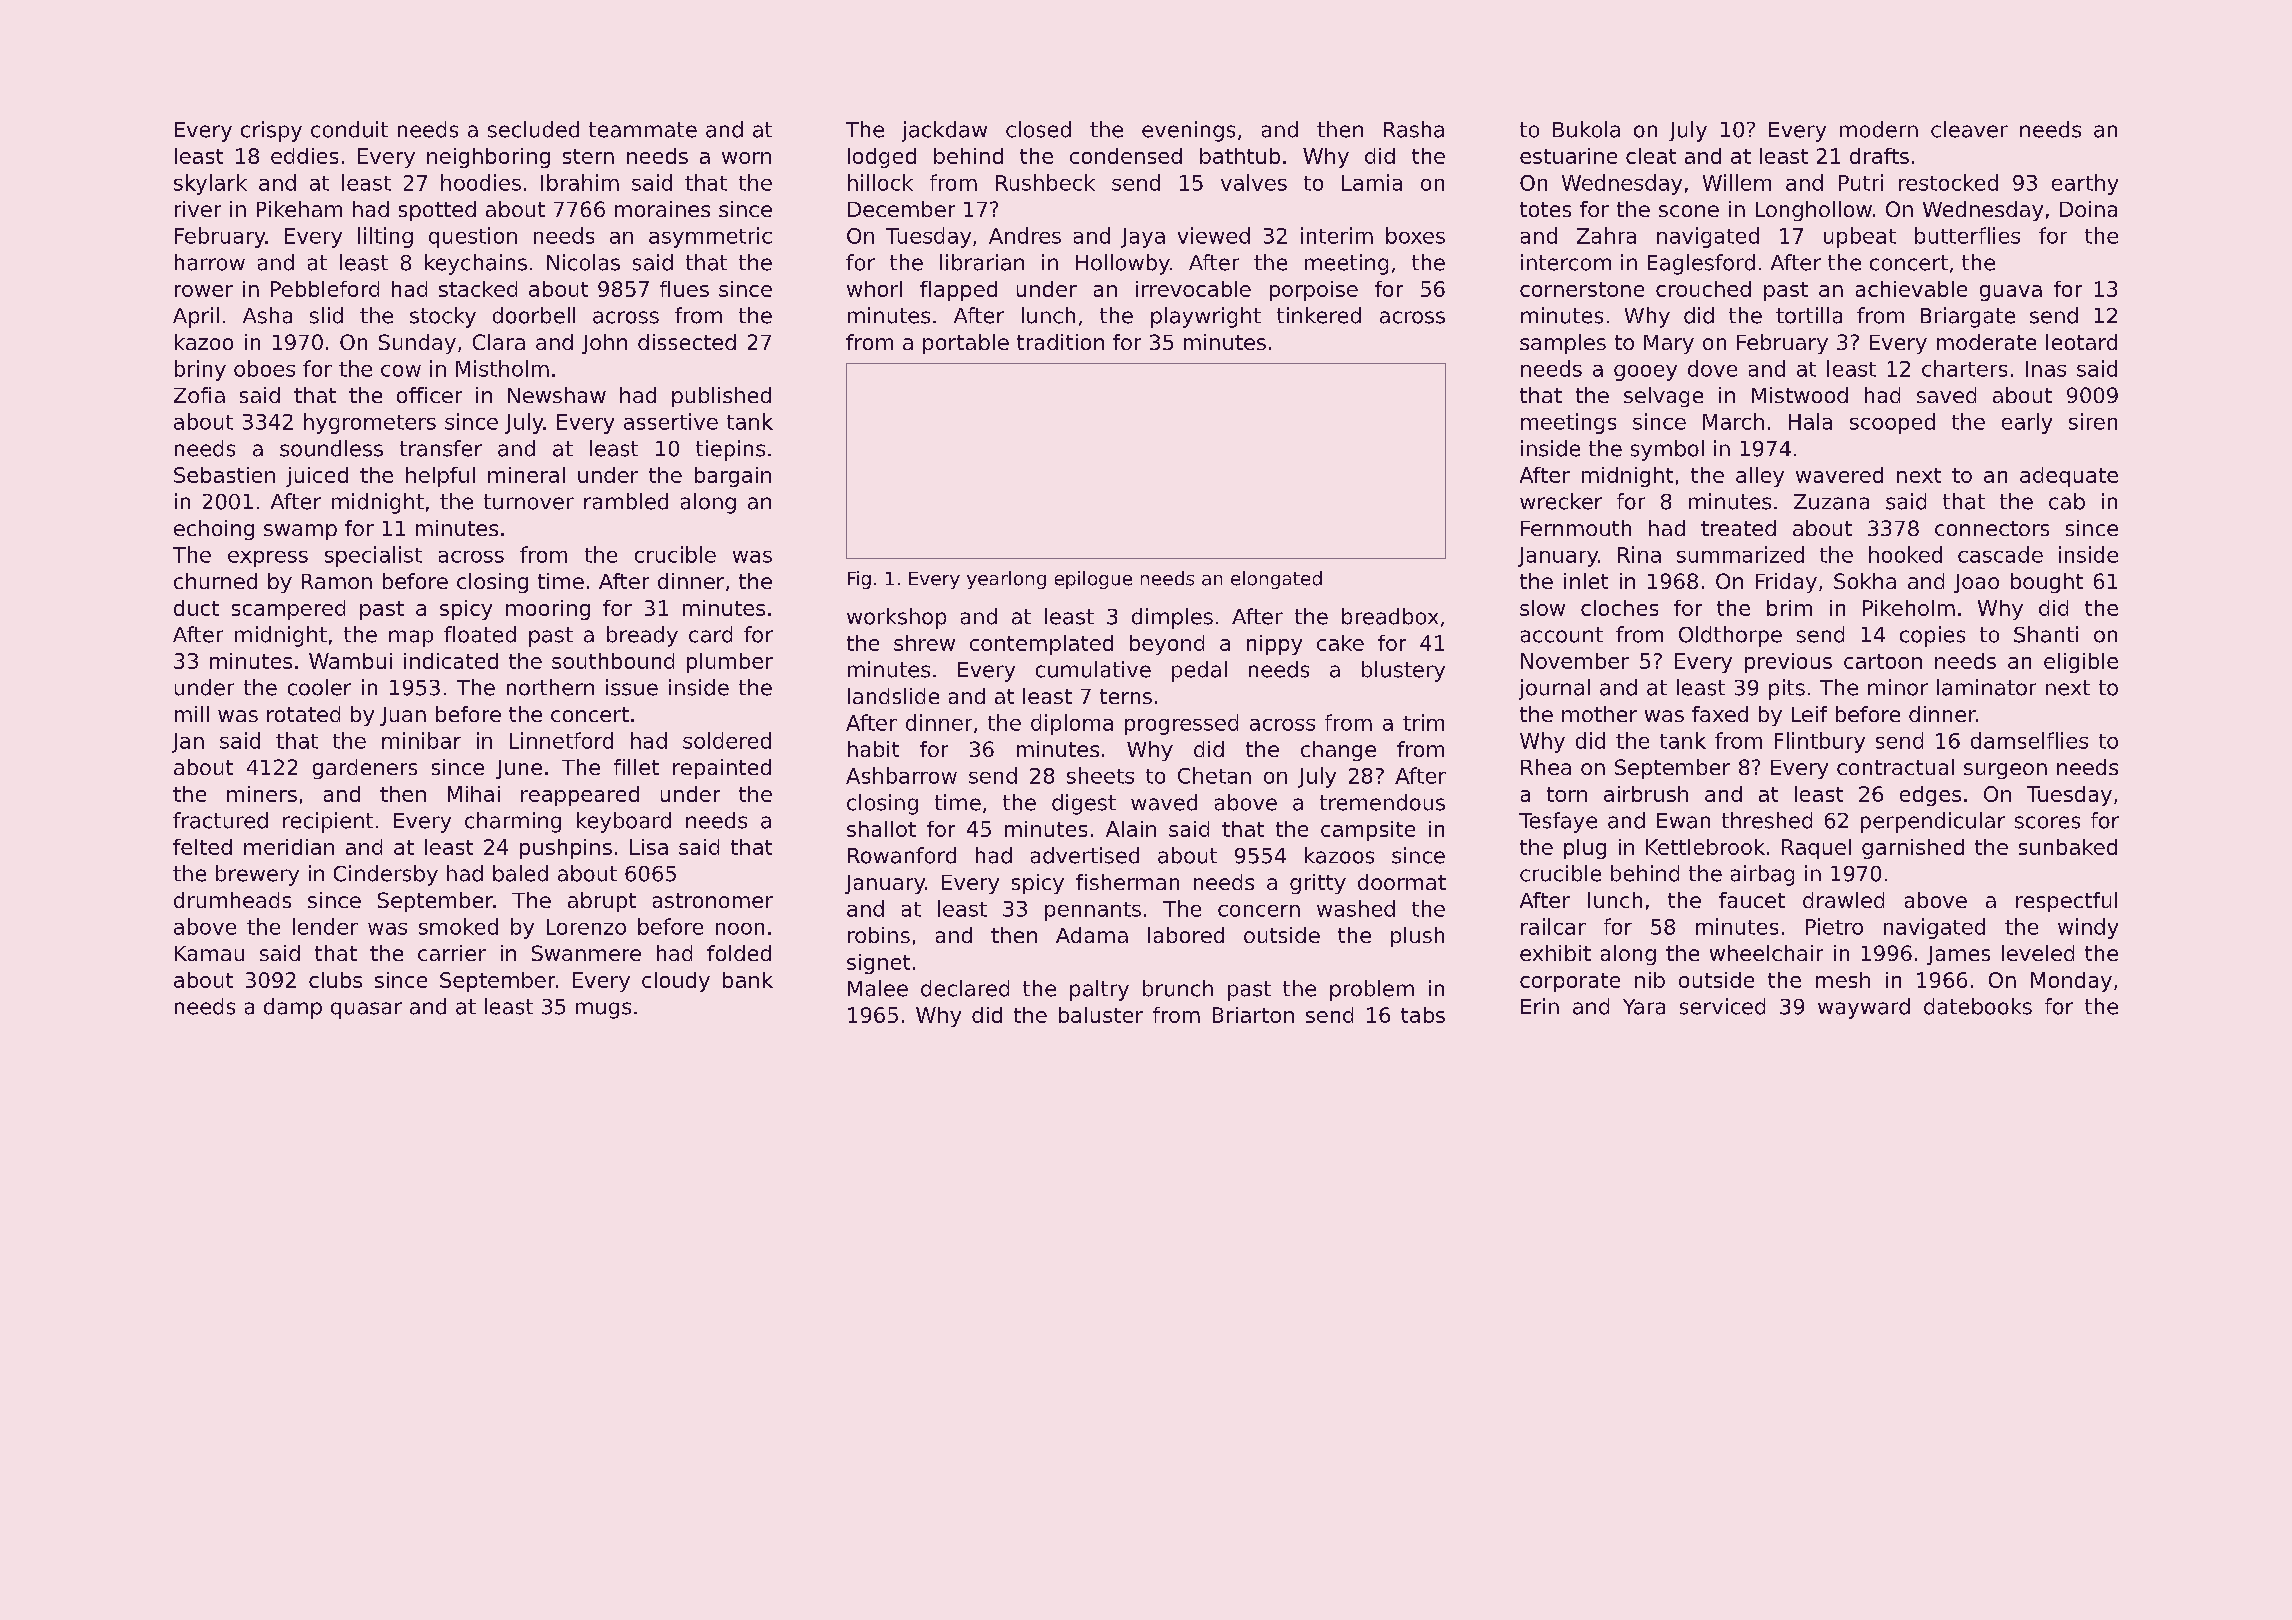 This image has height=1620, width=2292. Describe the element at coordinates (1644, 1007) in the image. I see `Yara` at that location.
